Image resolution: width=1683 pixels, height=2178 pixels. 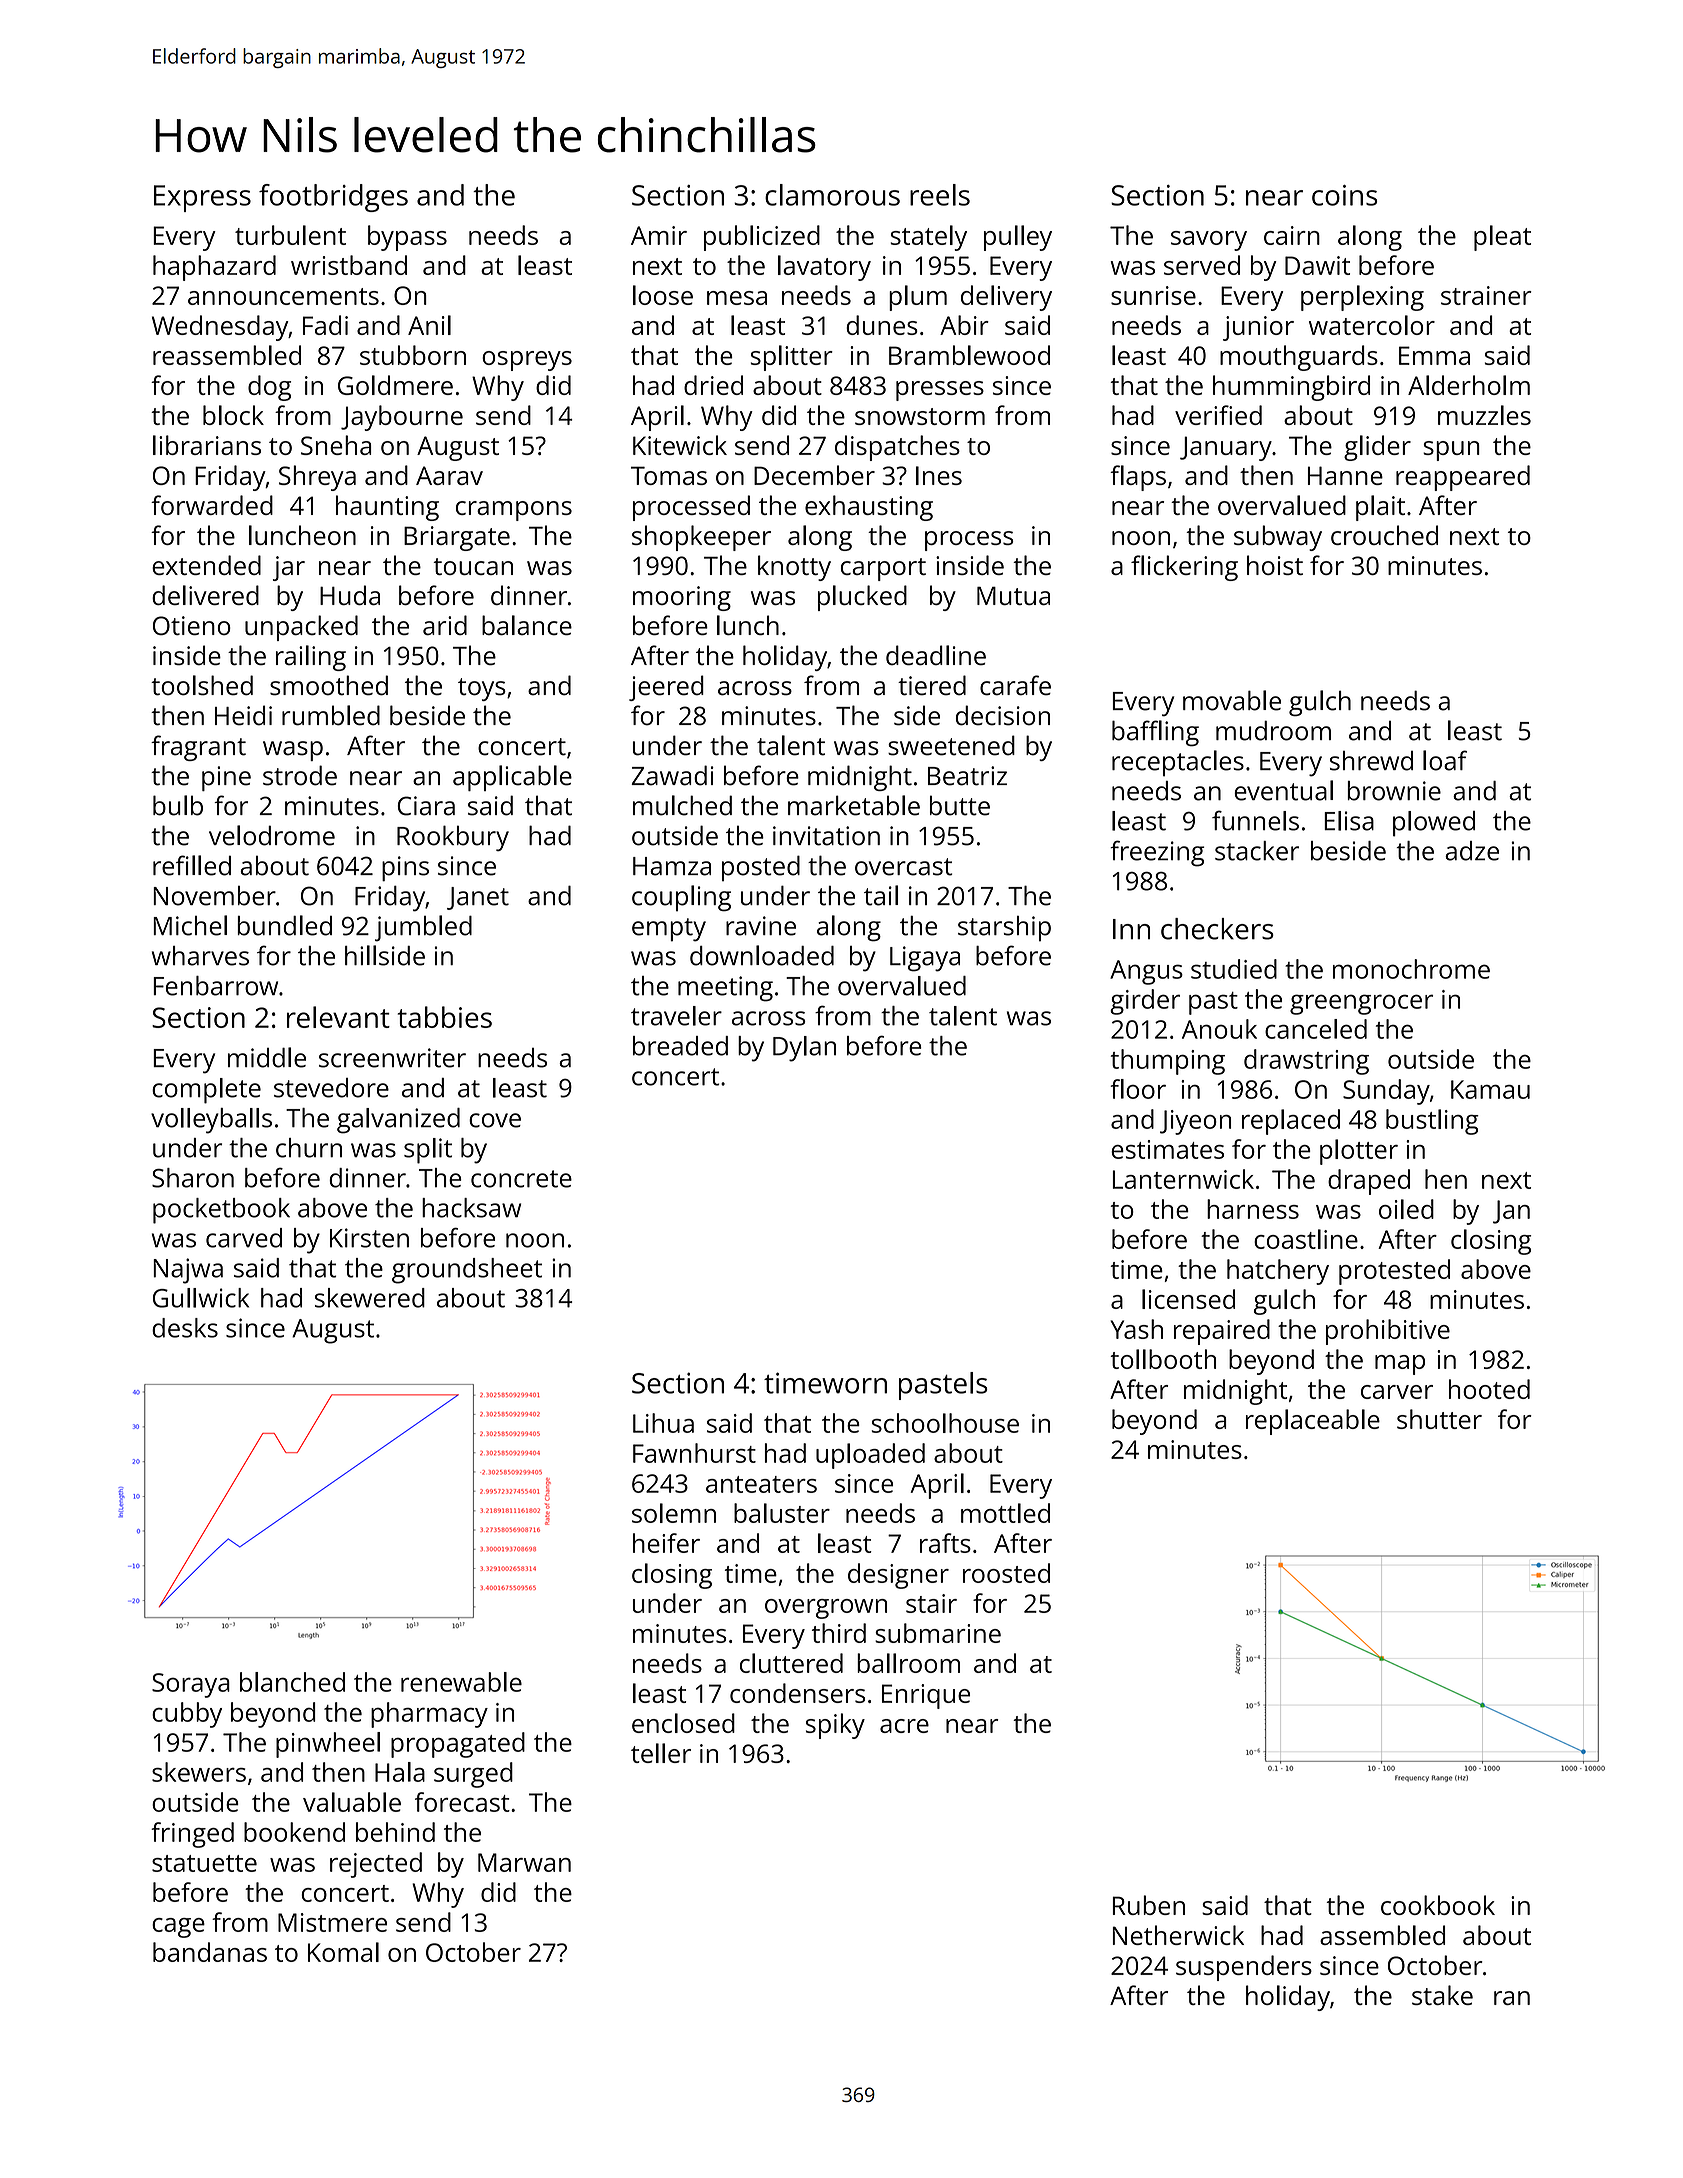 I want to click on Netherwick, so click(x=1178, y=1935).
